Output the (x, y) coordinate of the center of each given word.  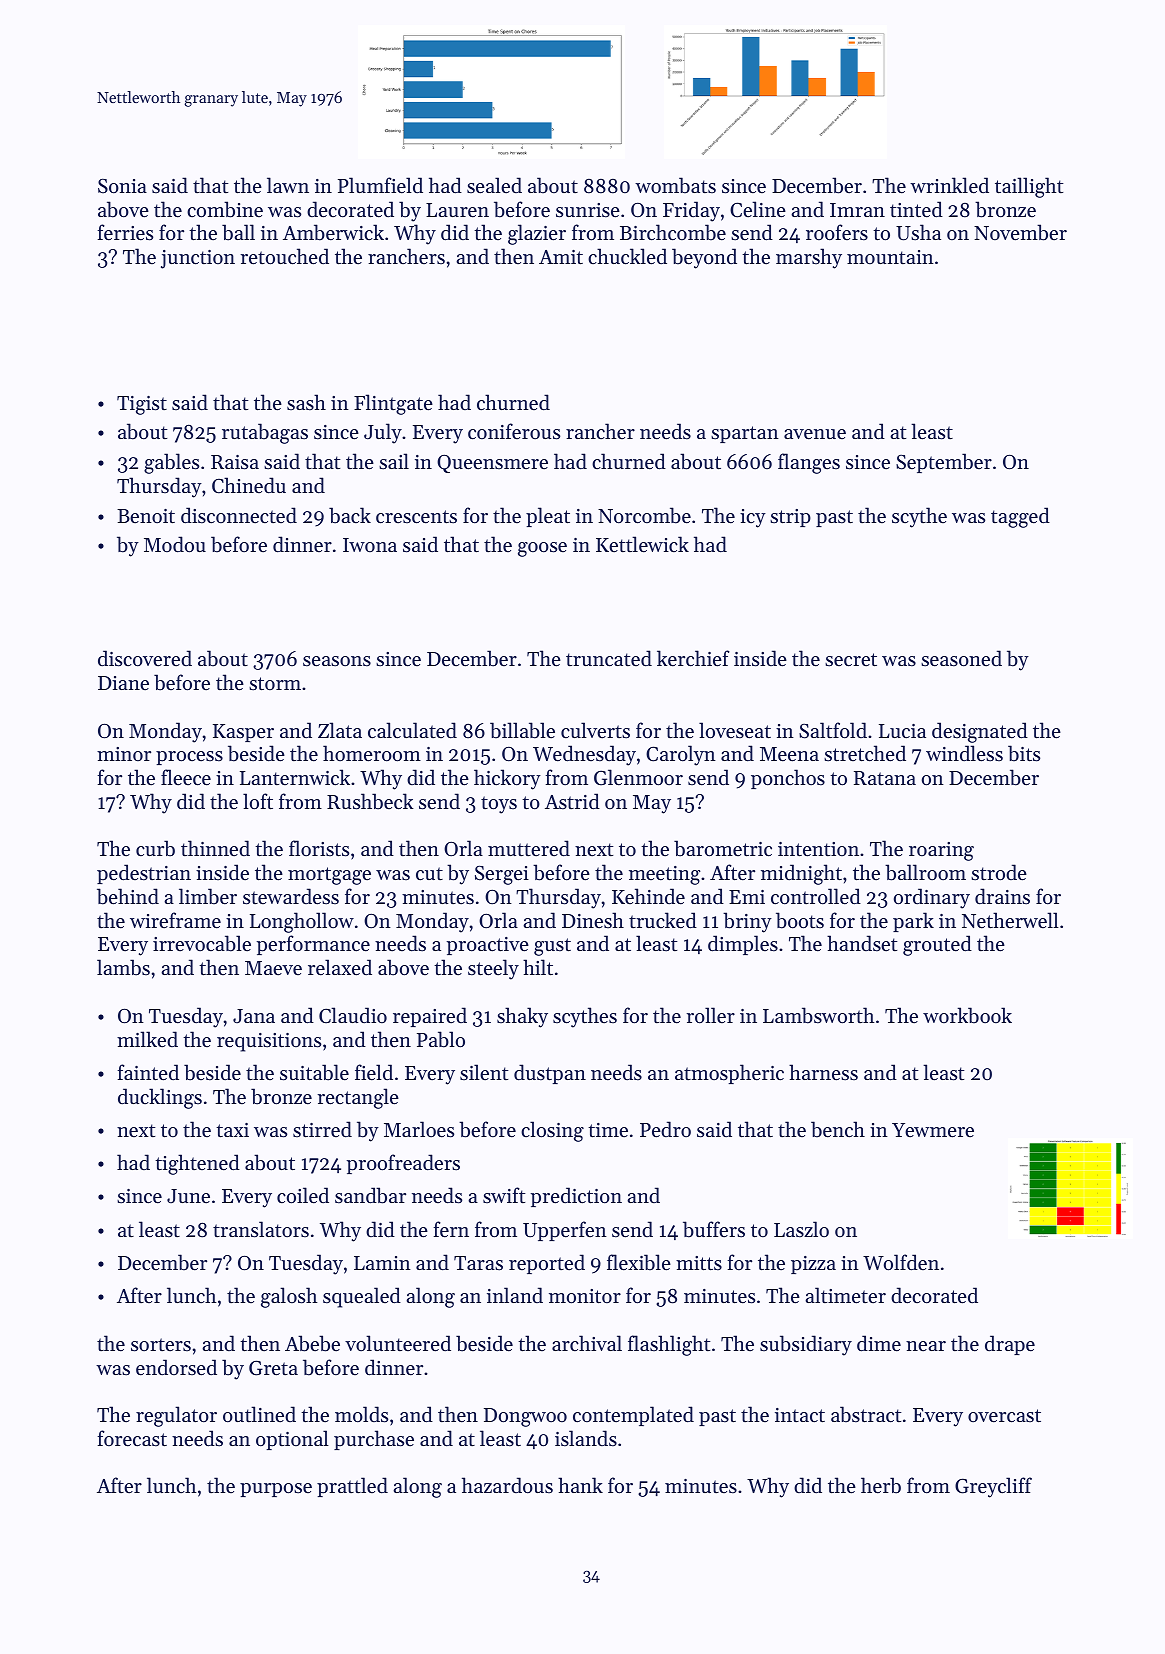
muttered (529, 848)
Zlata (340, 730)
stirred (322, 1129)
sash (306, 402)
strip (790, 518)
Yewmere (933, 1130)
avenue (815, 434)
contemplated (633, 1416)
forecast (132, 1438)
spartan (745, 434)
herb (881, 1485)
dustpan (550, 1074)
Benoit (146, 516)
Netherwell (1010, 920)
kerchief (693, 658)
